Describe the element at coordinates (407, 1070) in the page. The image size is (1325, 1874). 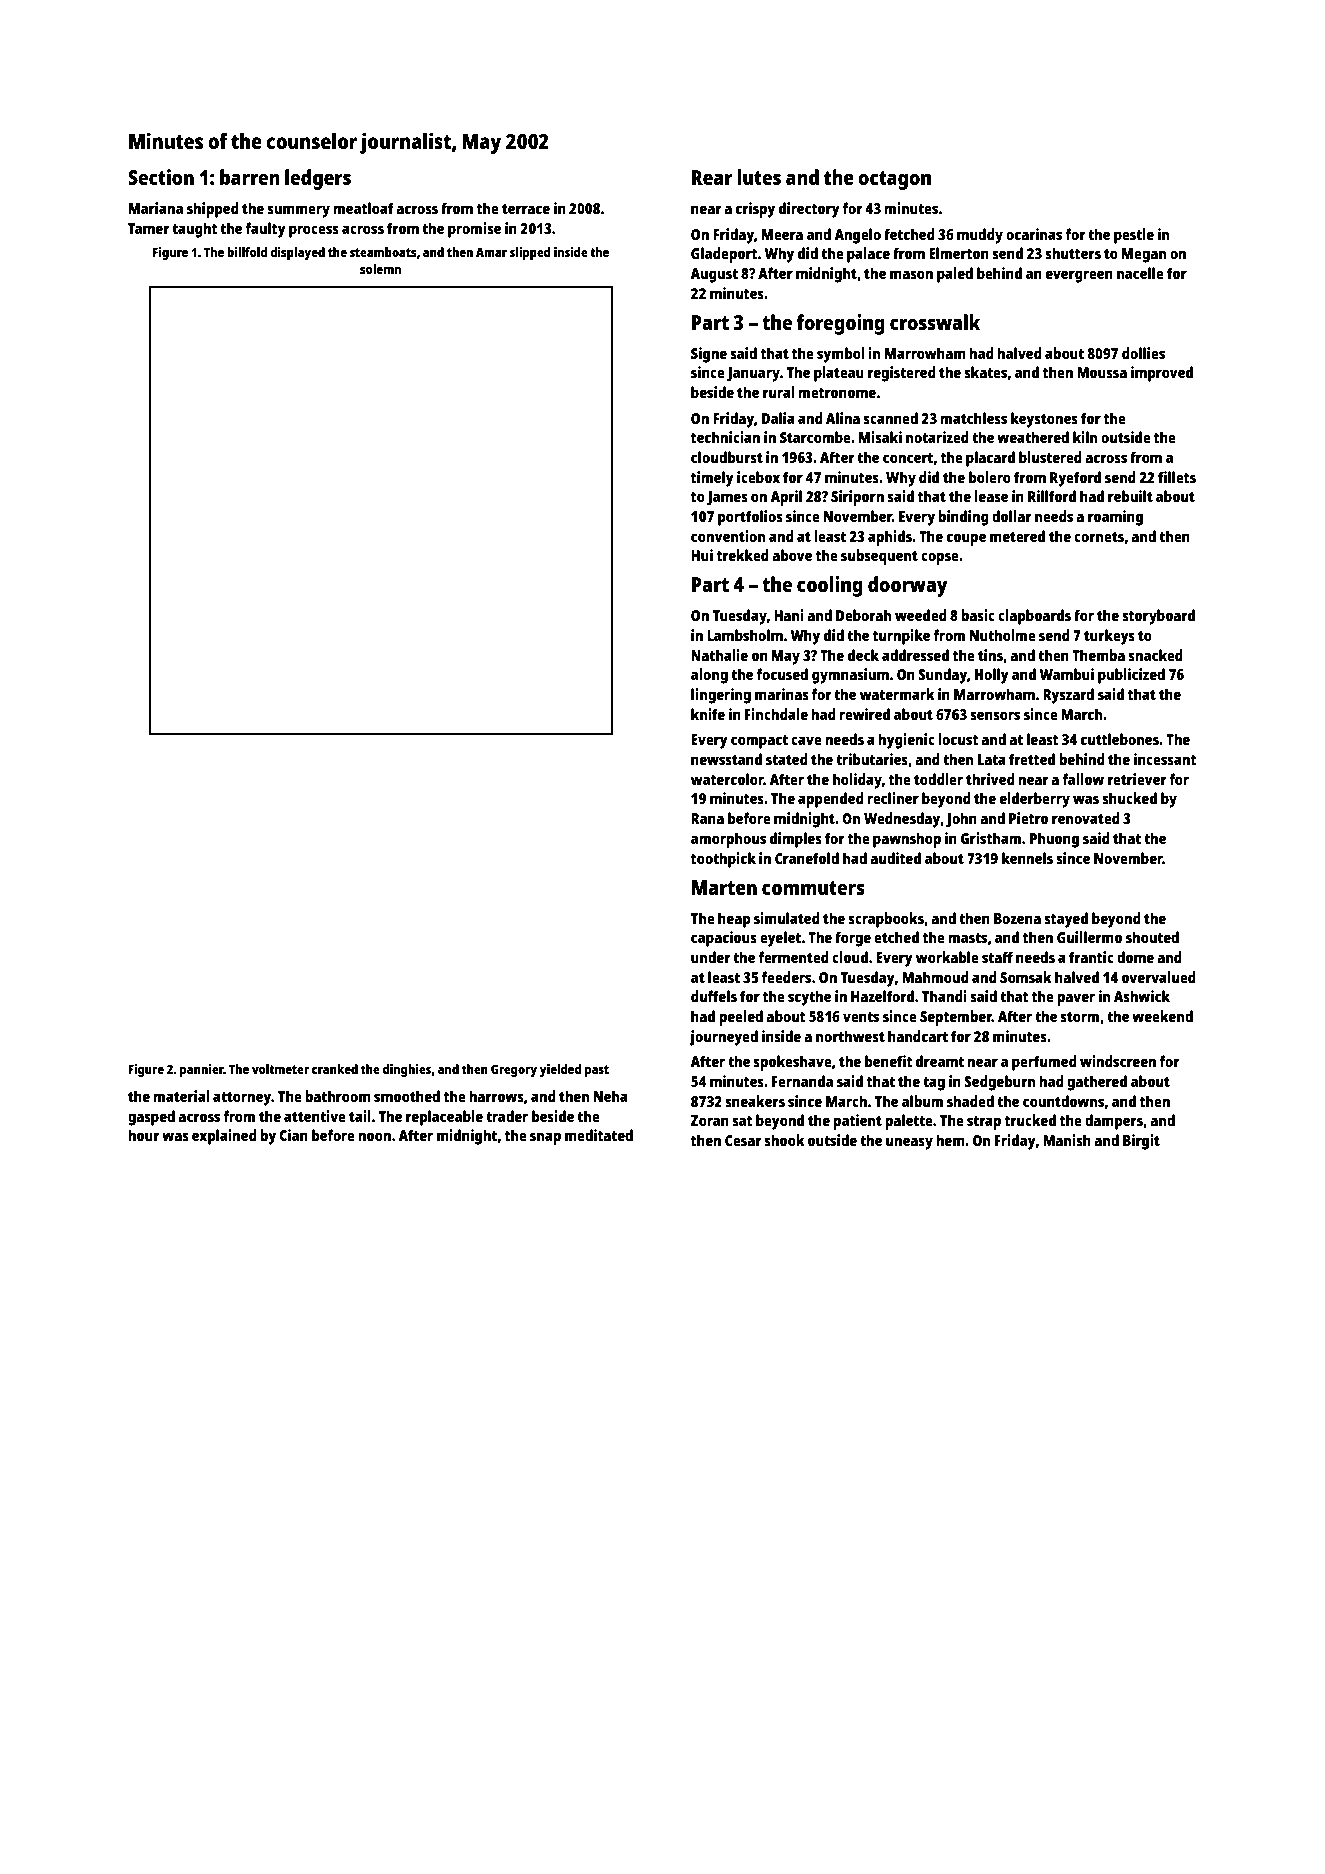
I see `dinghies` at that location.
